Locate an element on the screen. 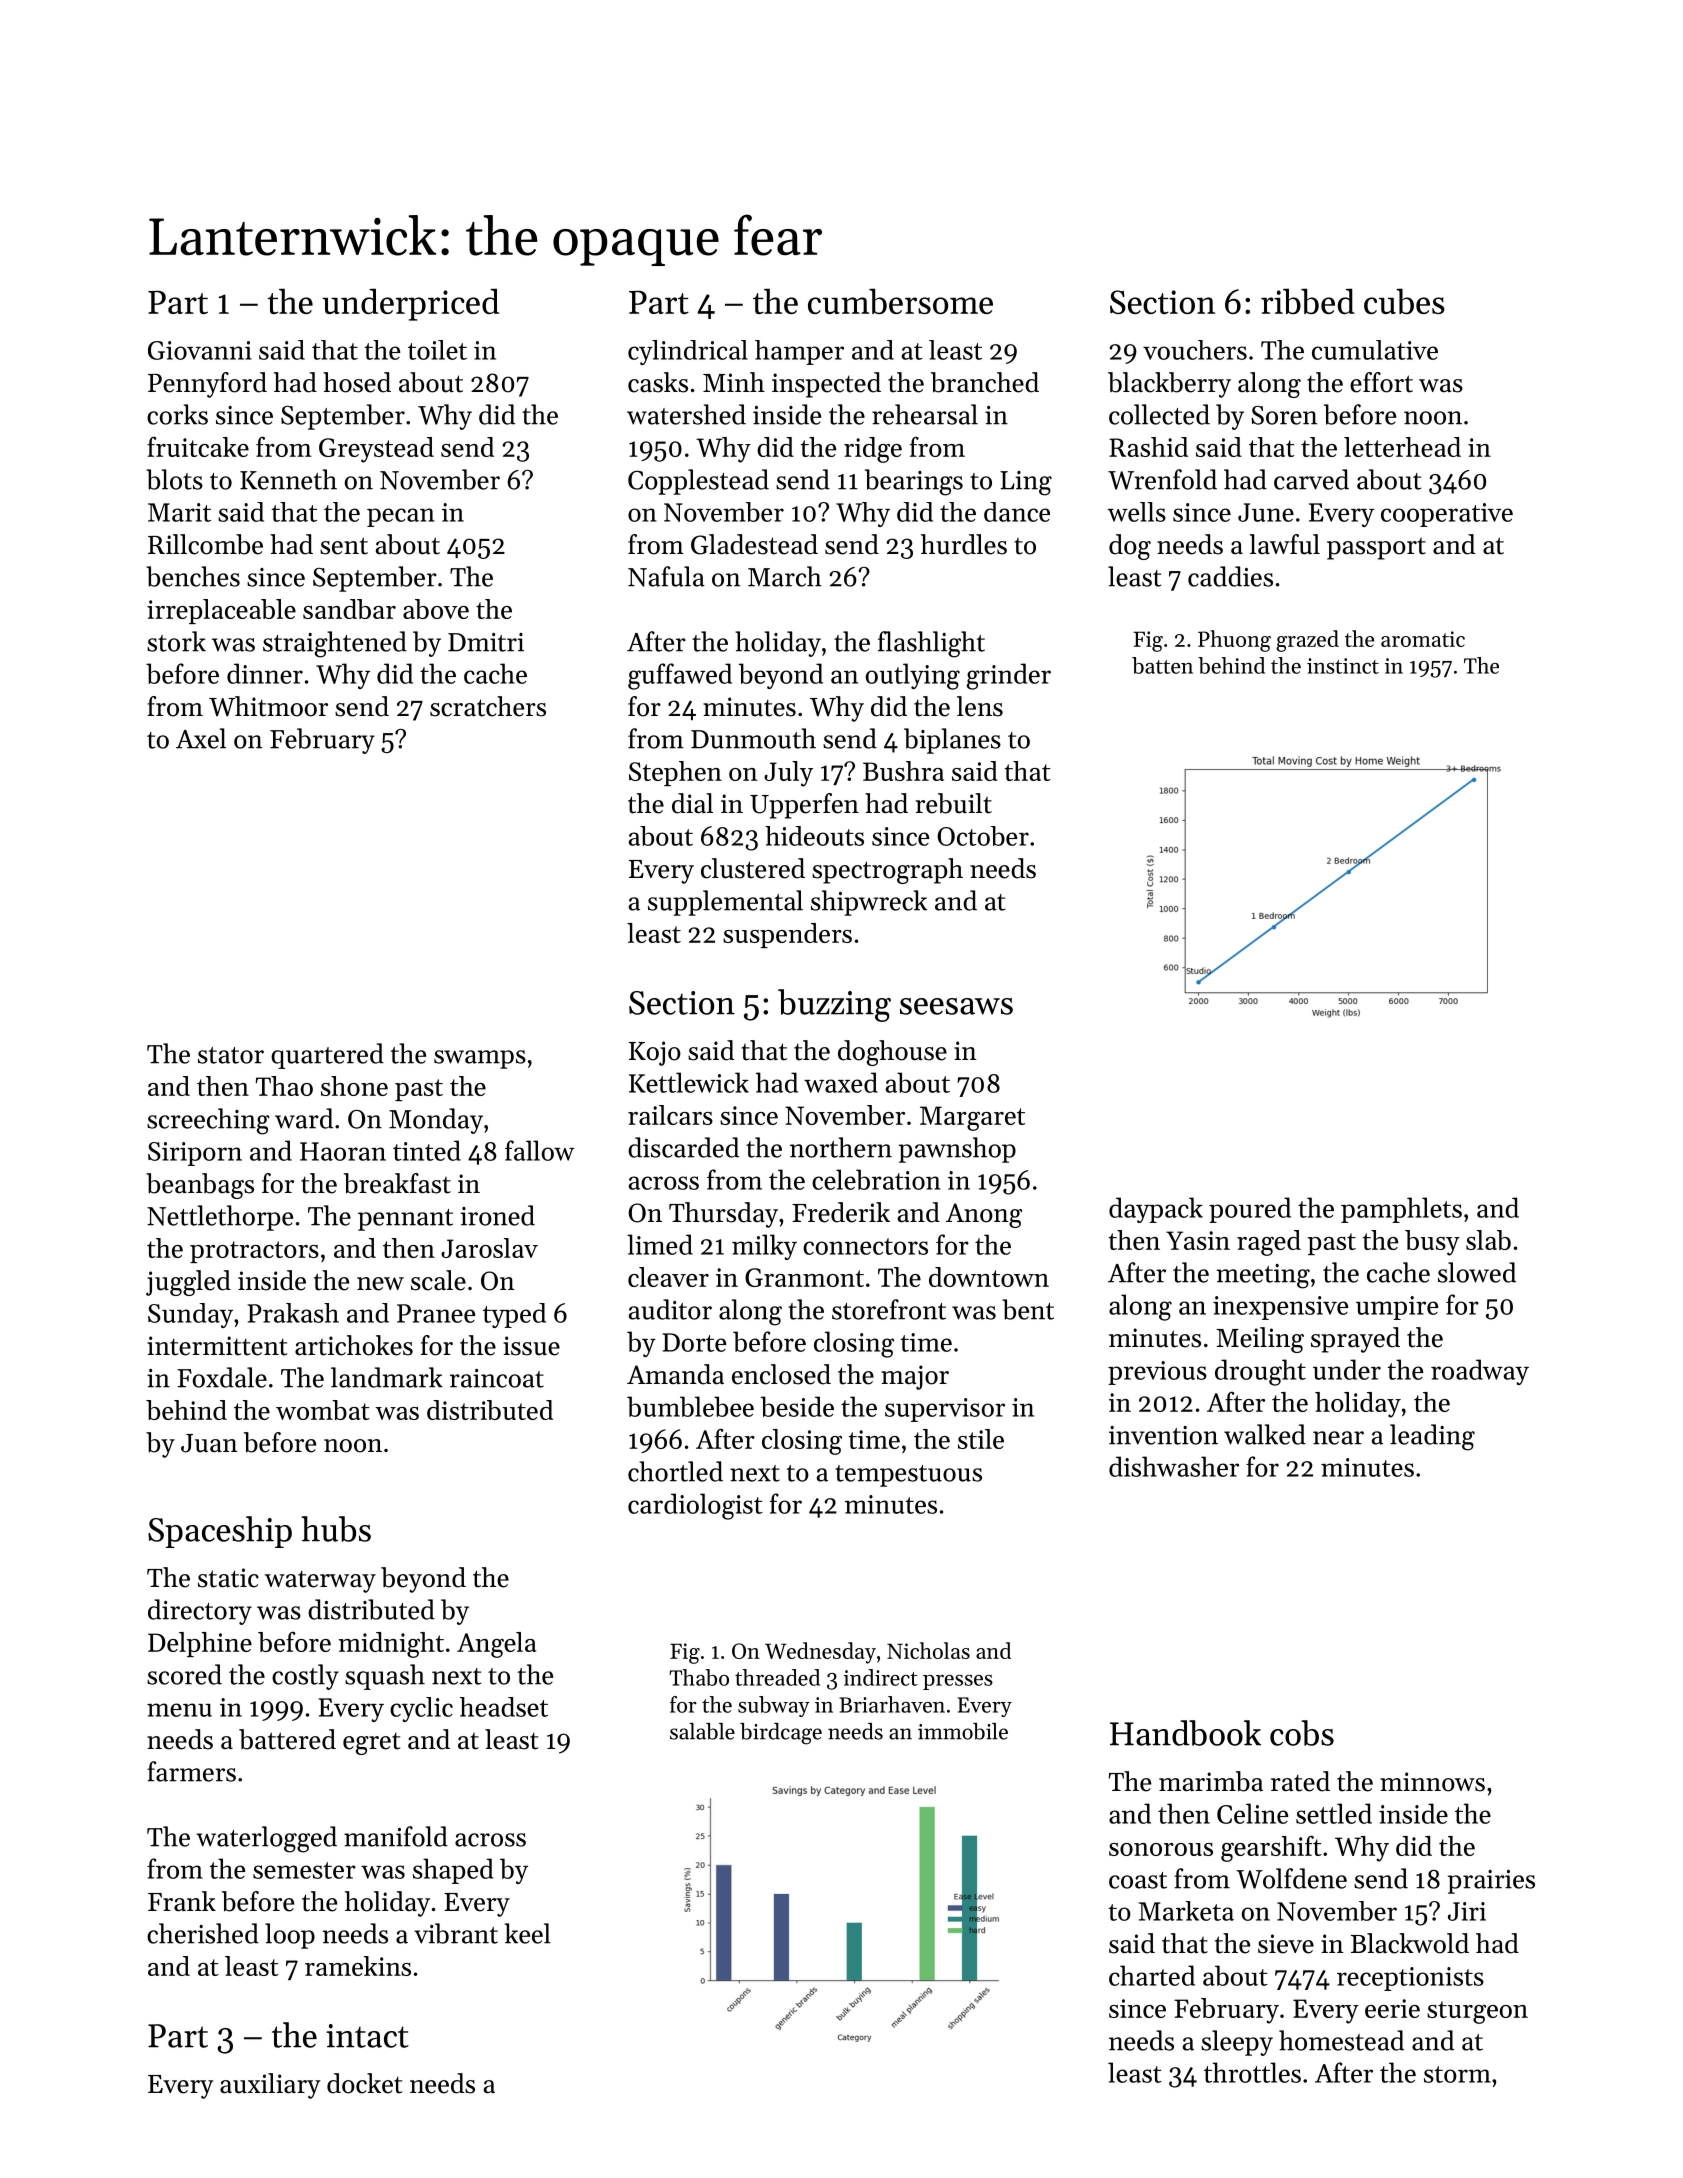 This screenshot has height=2178, width=1683. auxiliary is located at coordinates (270, 2086).
